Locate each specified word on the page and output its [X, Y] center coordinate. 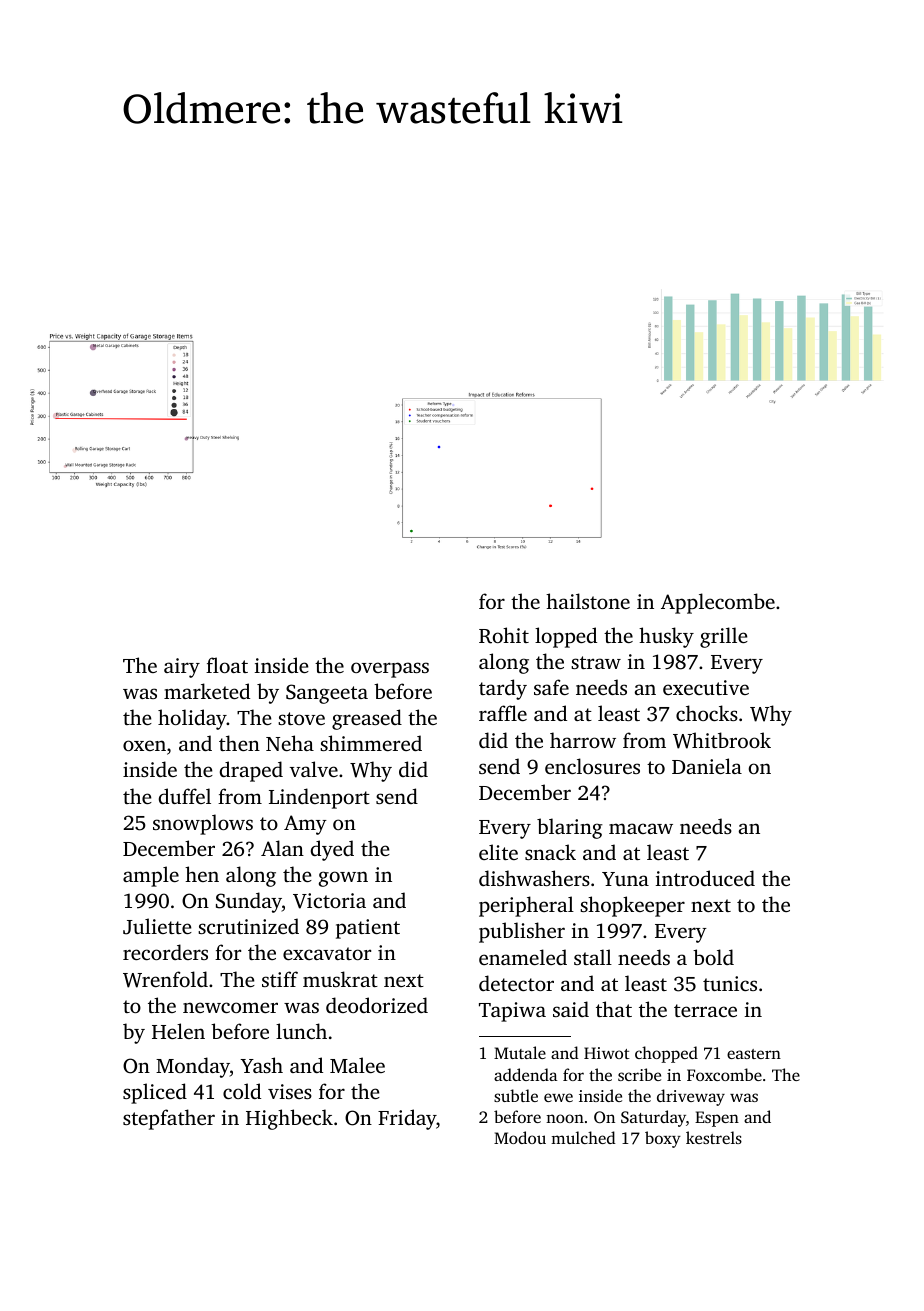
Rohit [504, 635]
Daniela [707, 766]
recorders [165, 952]
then [239, 743]
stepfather [169, 1119]
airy [182, 668]
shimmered [371, 743]
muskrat [340, 979]
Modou [520, 1137]
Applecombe [718, 603]
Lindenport [319, 798]
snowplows [203, 824]
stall [593, 957]
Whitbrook [722, 740]
